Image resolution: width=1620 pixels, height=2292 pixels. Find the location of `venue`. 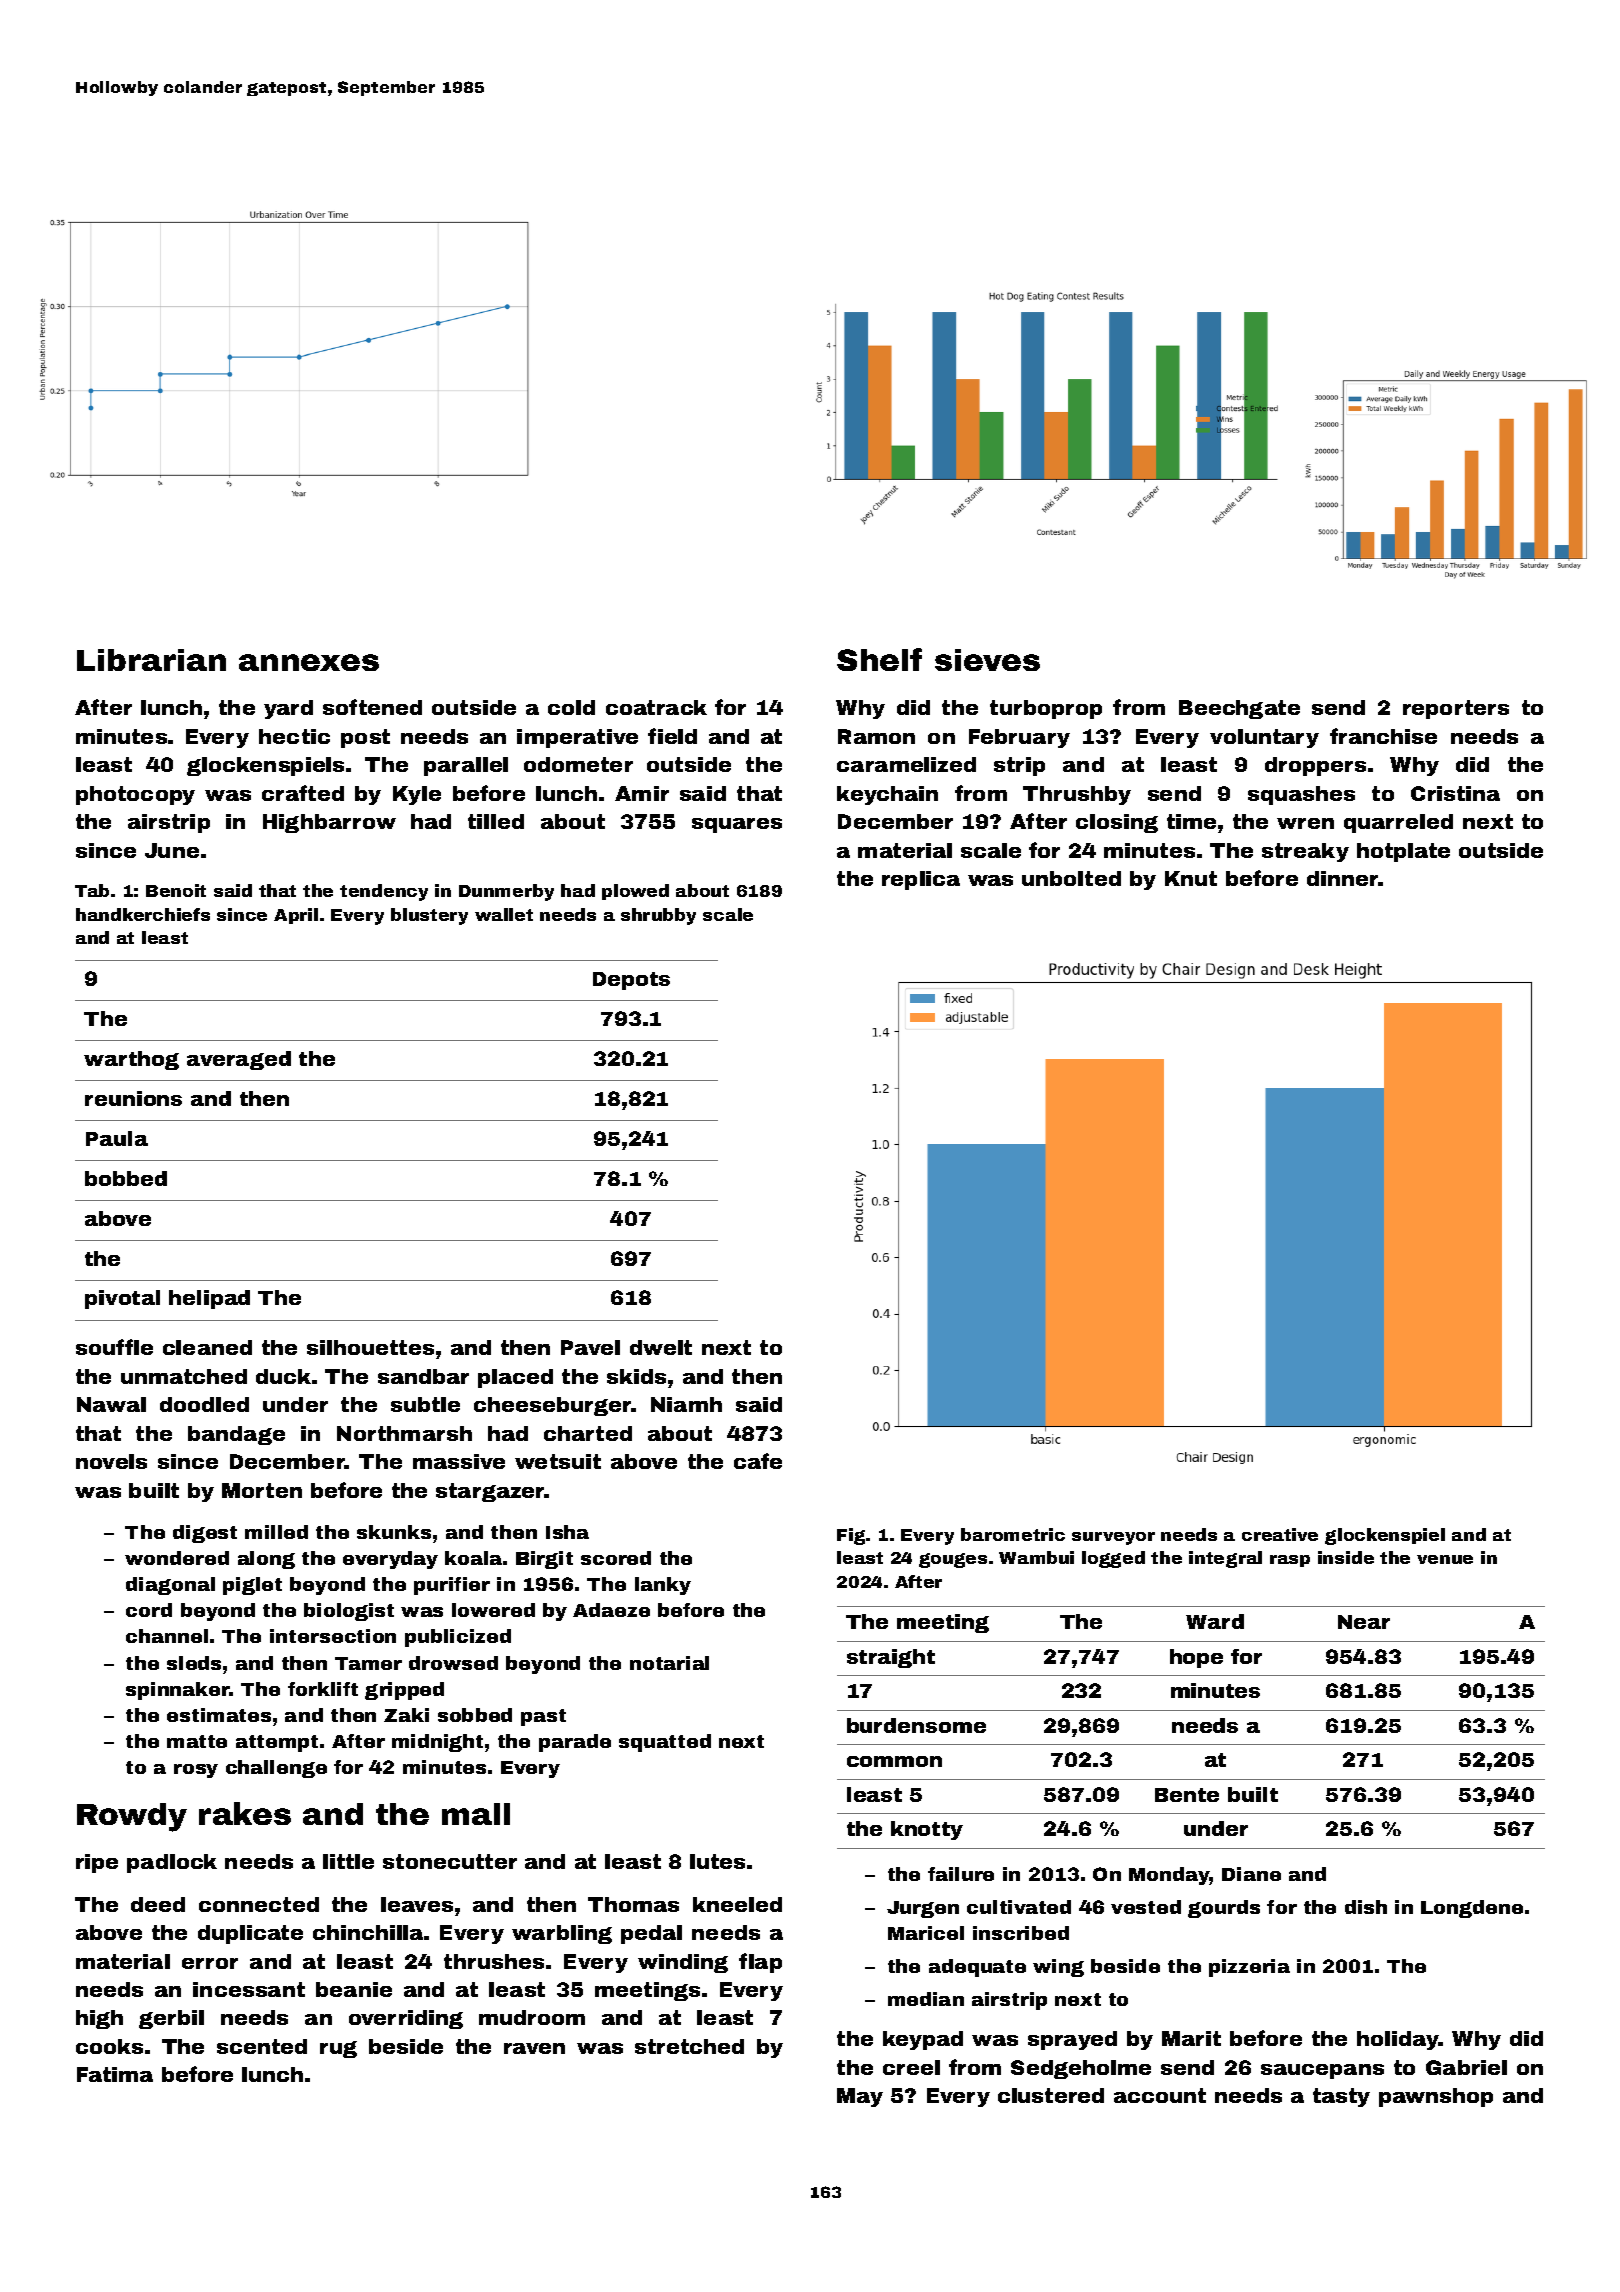

venue is located at coordinates (1445, 1559).
